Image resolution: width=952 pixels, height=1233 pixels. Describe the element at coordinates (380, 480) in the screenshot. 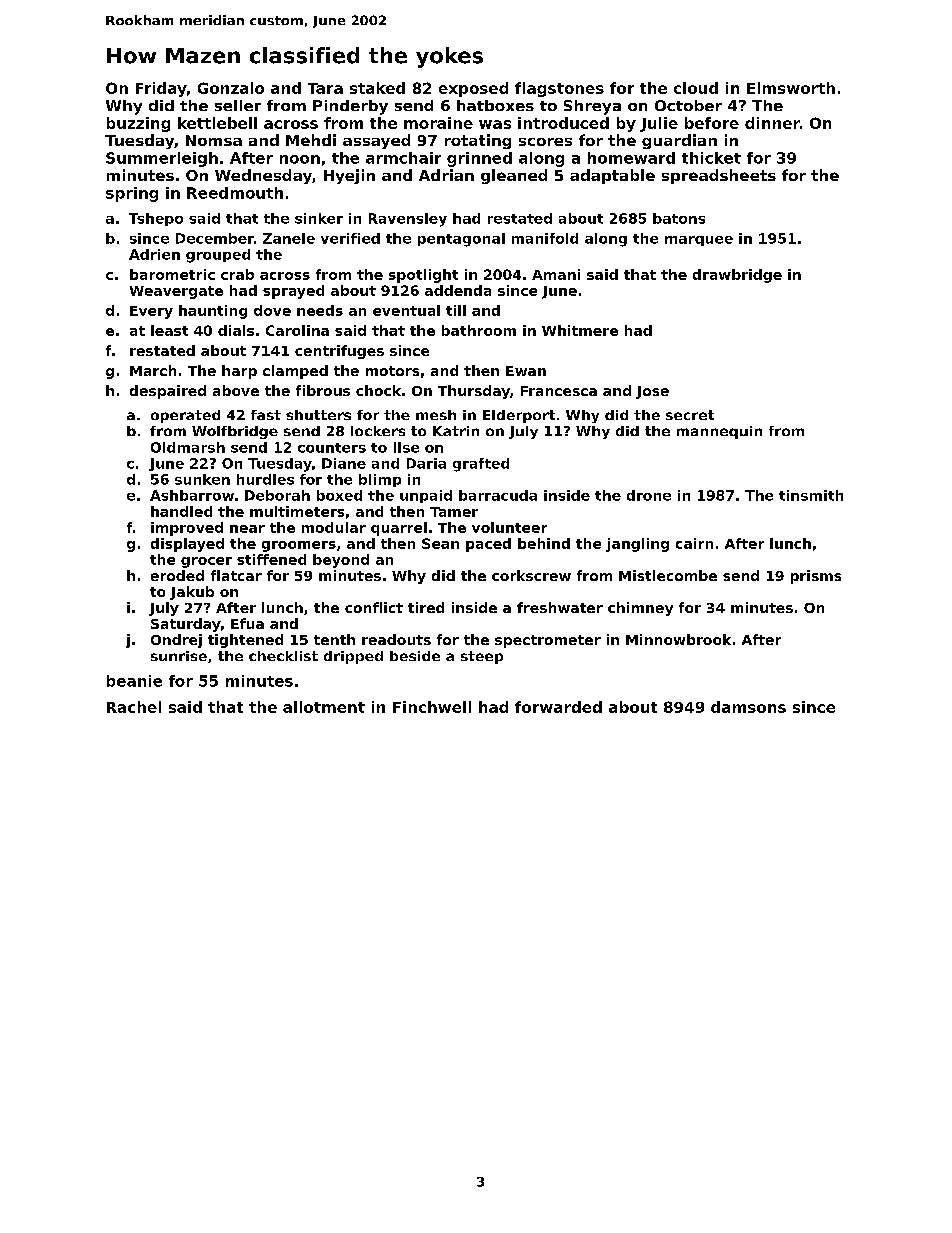

I see `blimp` at that location.
